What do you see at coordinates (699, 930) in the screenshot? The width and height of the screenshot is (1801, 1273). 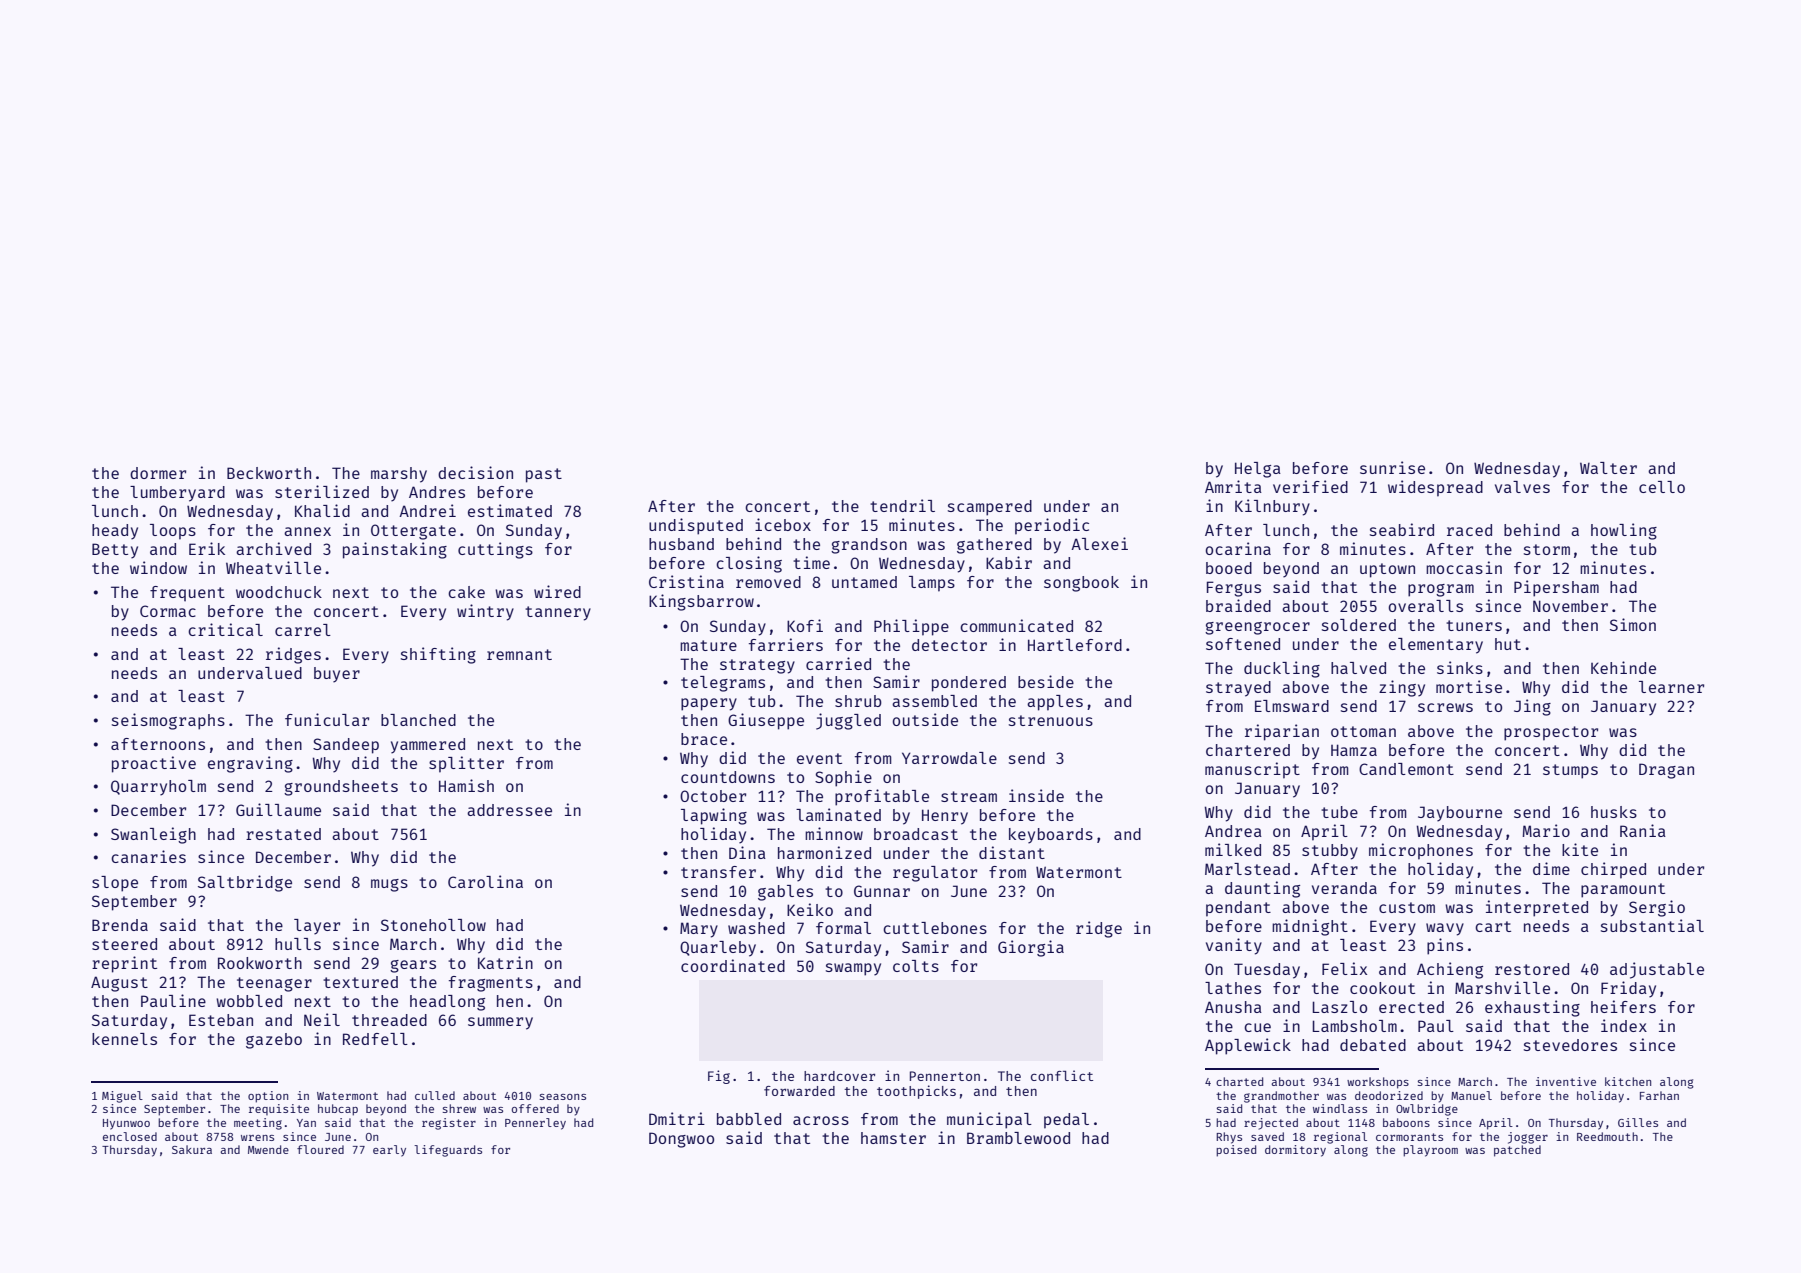 I see `Mary` at bounding box center [699, 930].
